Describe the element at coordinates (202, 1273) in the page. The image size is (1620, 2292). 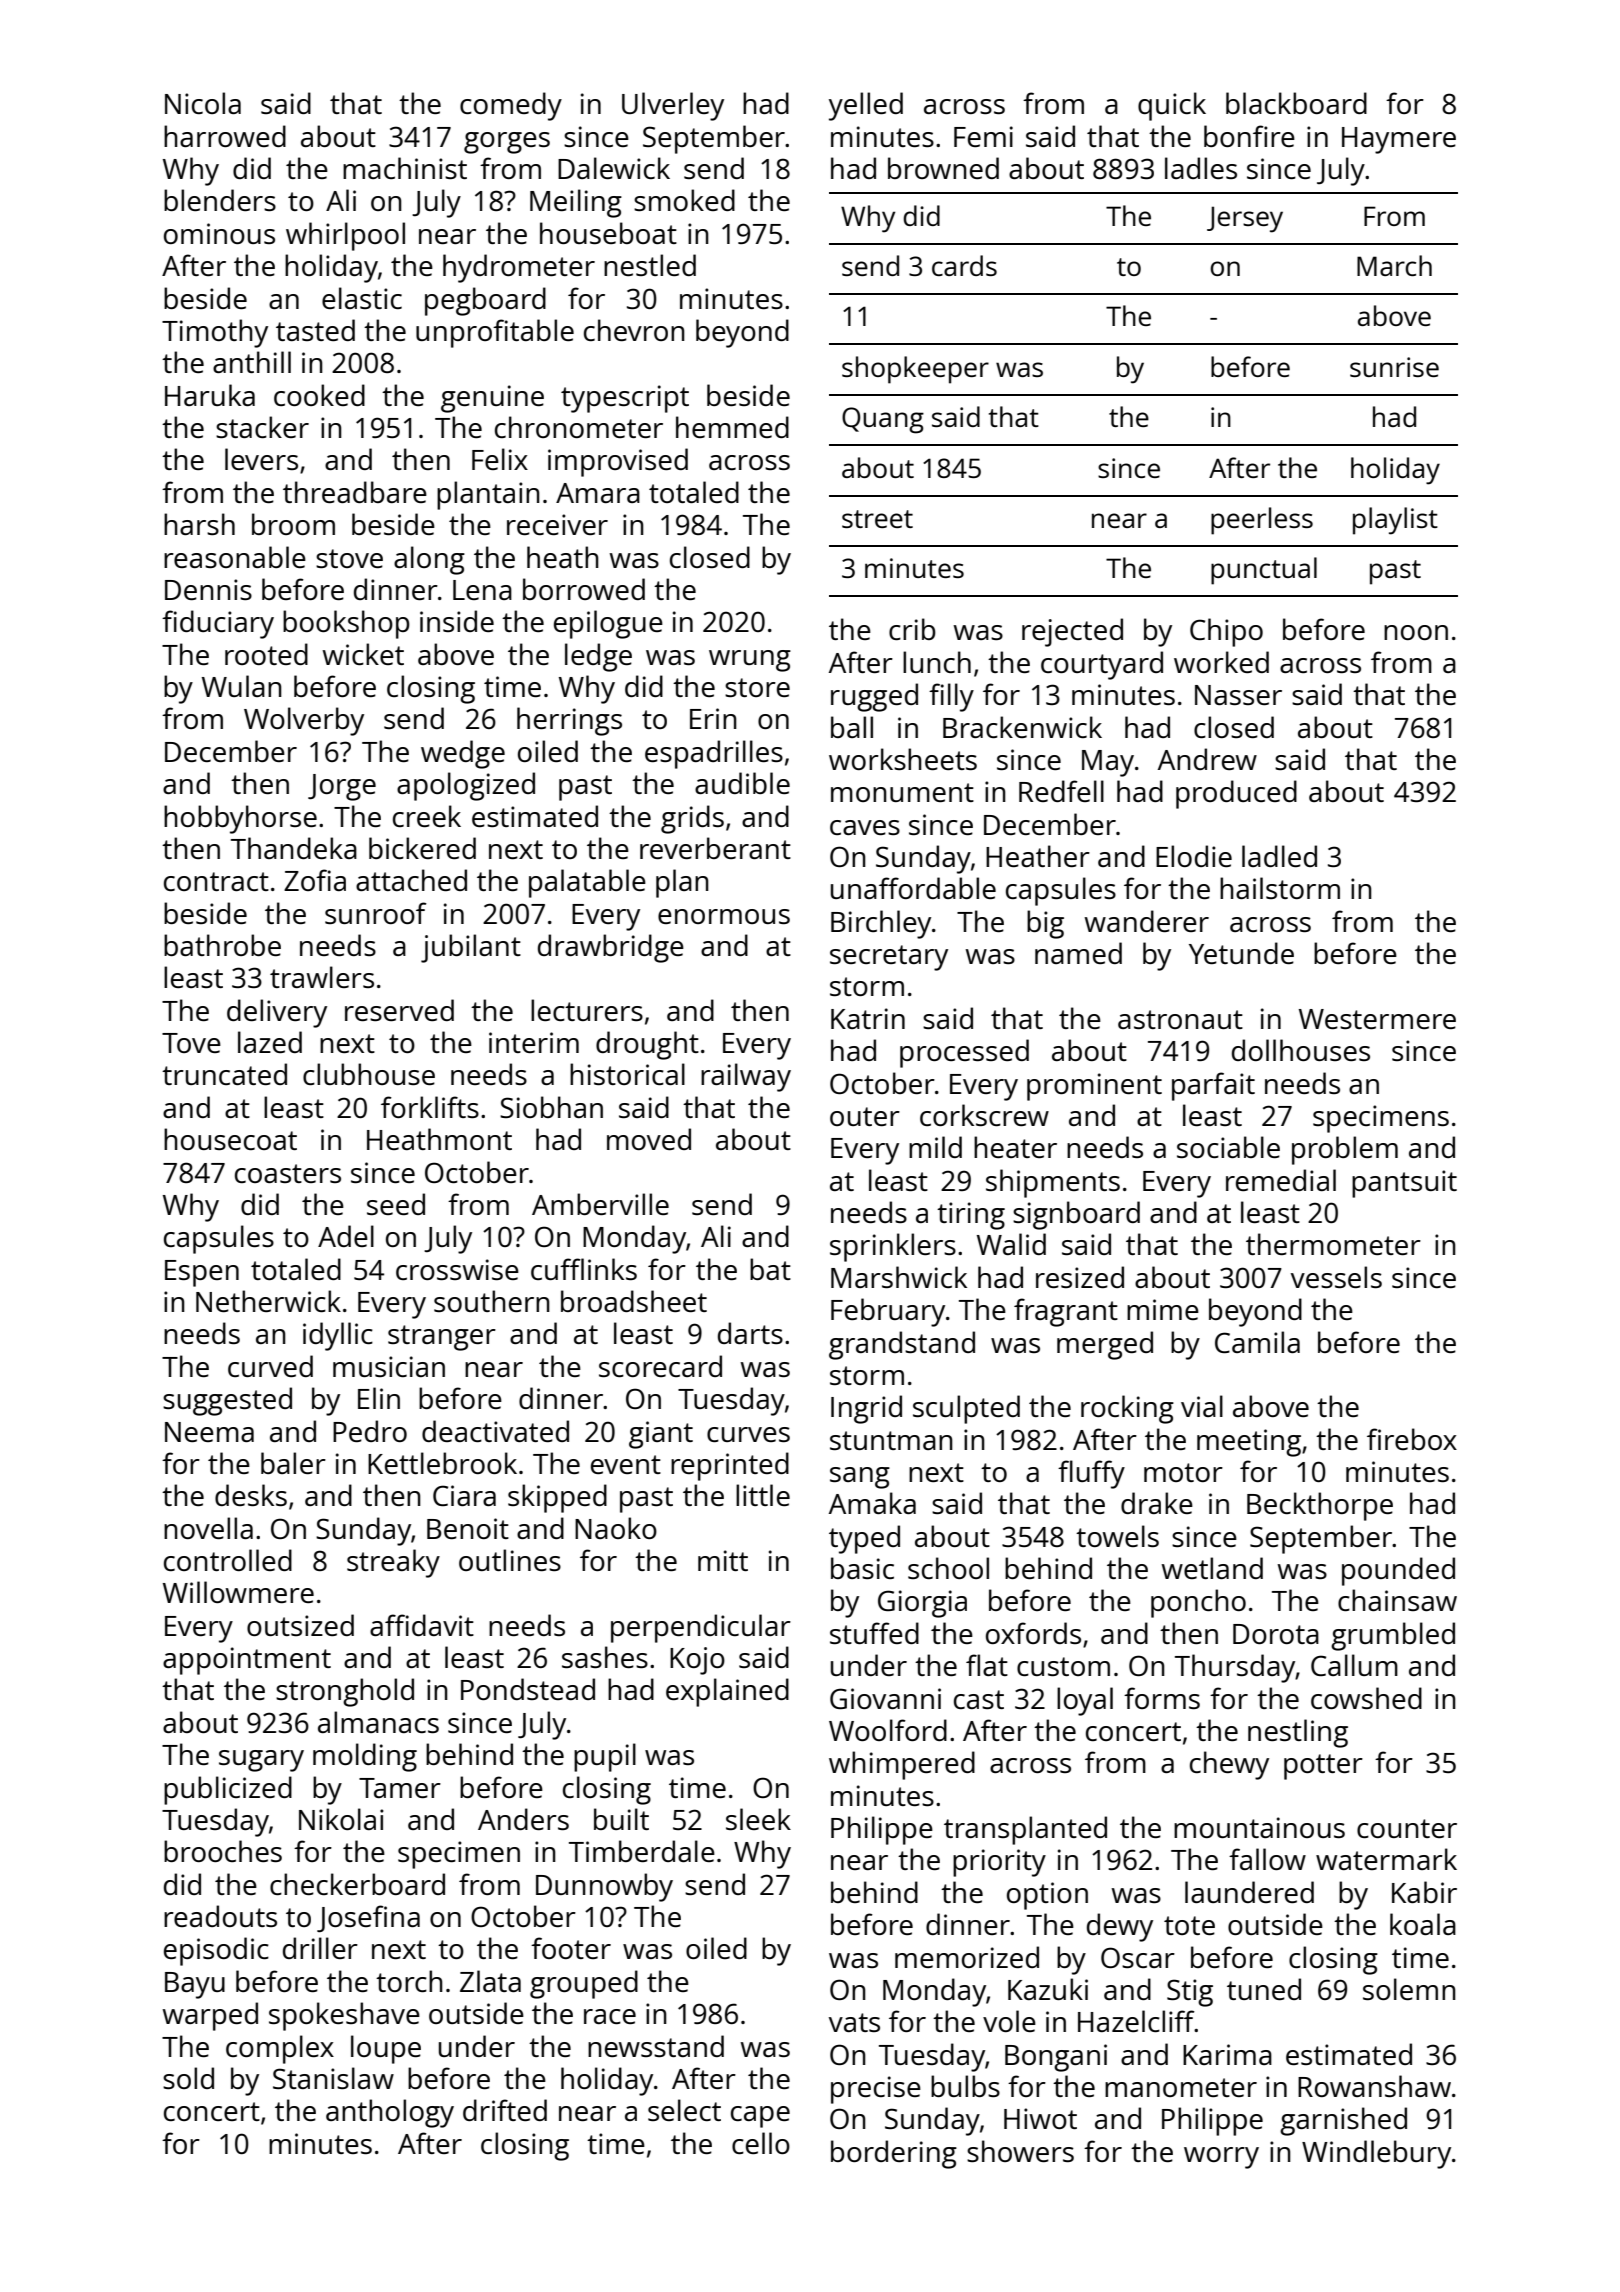
I see `Espen` at that location.
